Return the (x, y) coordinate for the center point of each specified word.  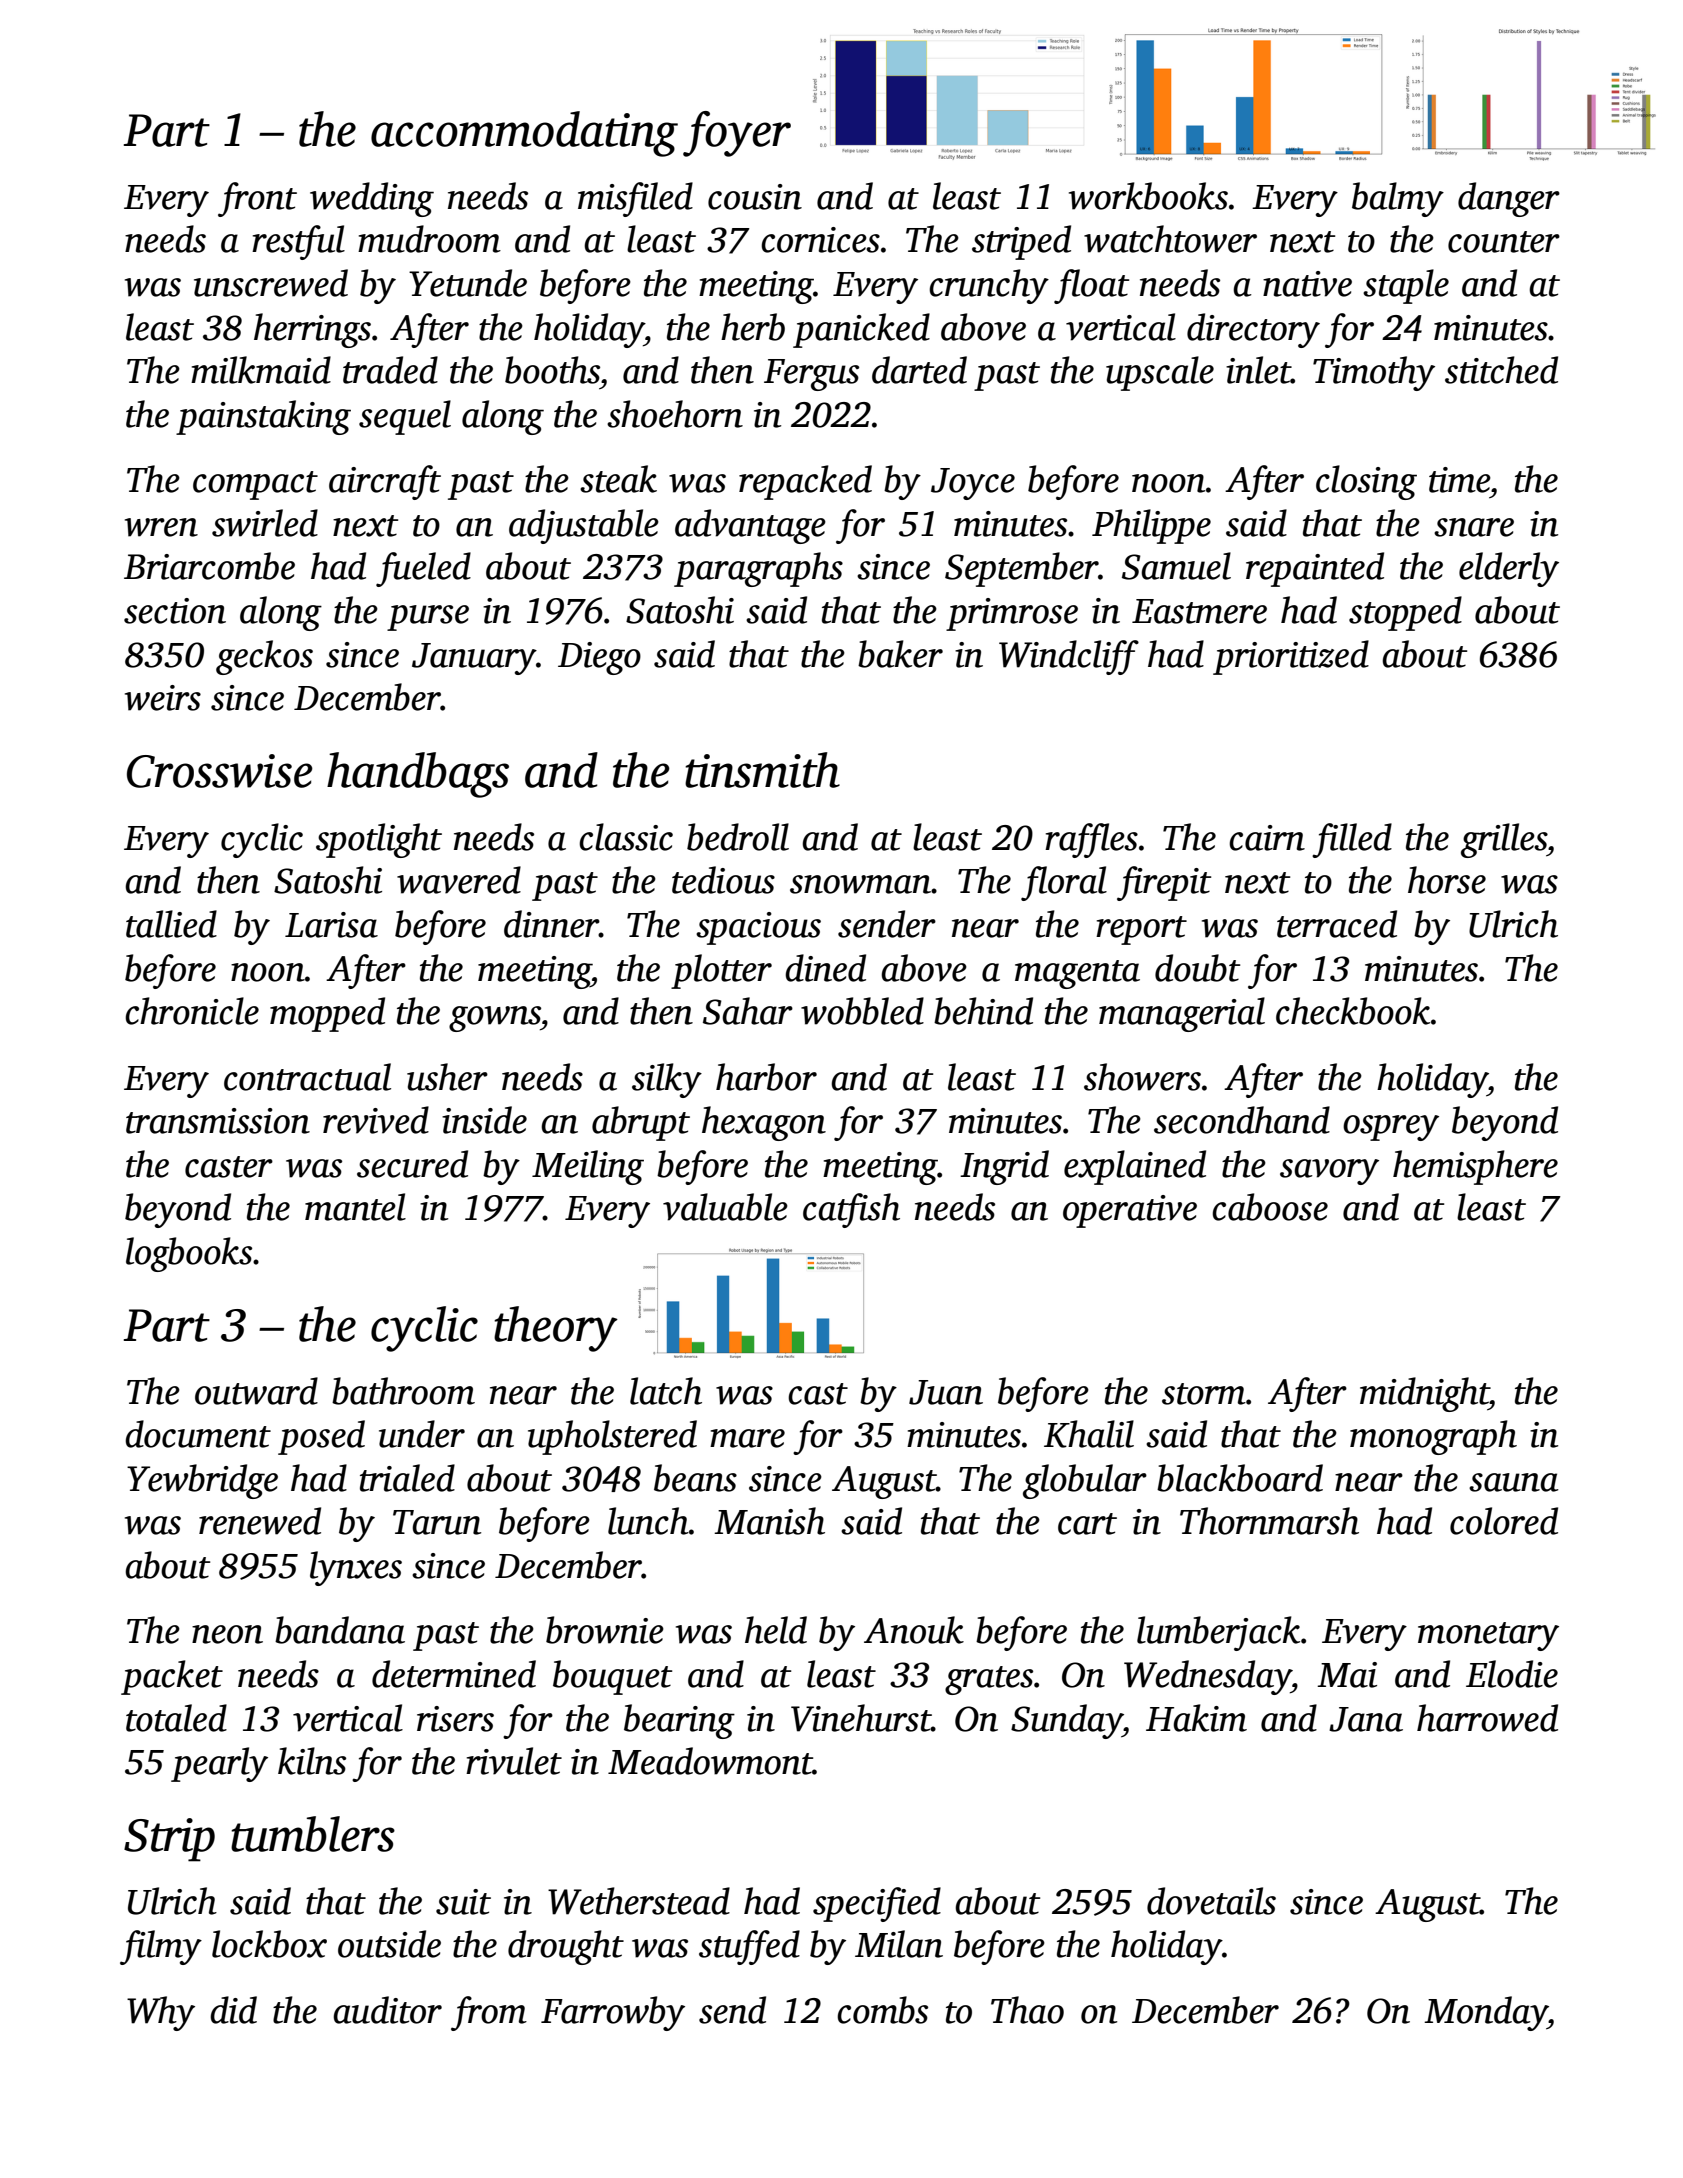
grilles (1504, 840)
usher (447, 1077)
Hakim (1196, 1718)
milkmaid (261, 370)
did (233, 2010)
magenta (1077, 974)
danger (1509, 199)
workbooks (1148, 196)
